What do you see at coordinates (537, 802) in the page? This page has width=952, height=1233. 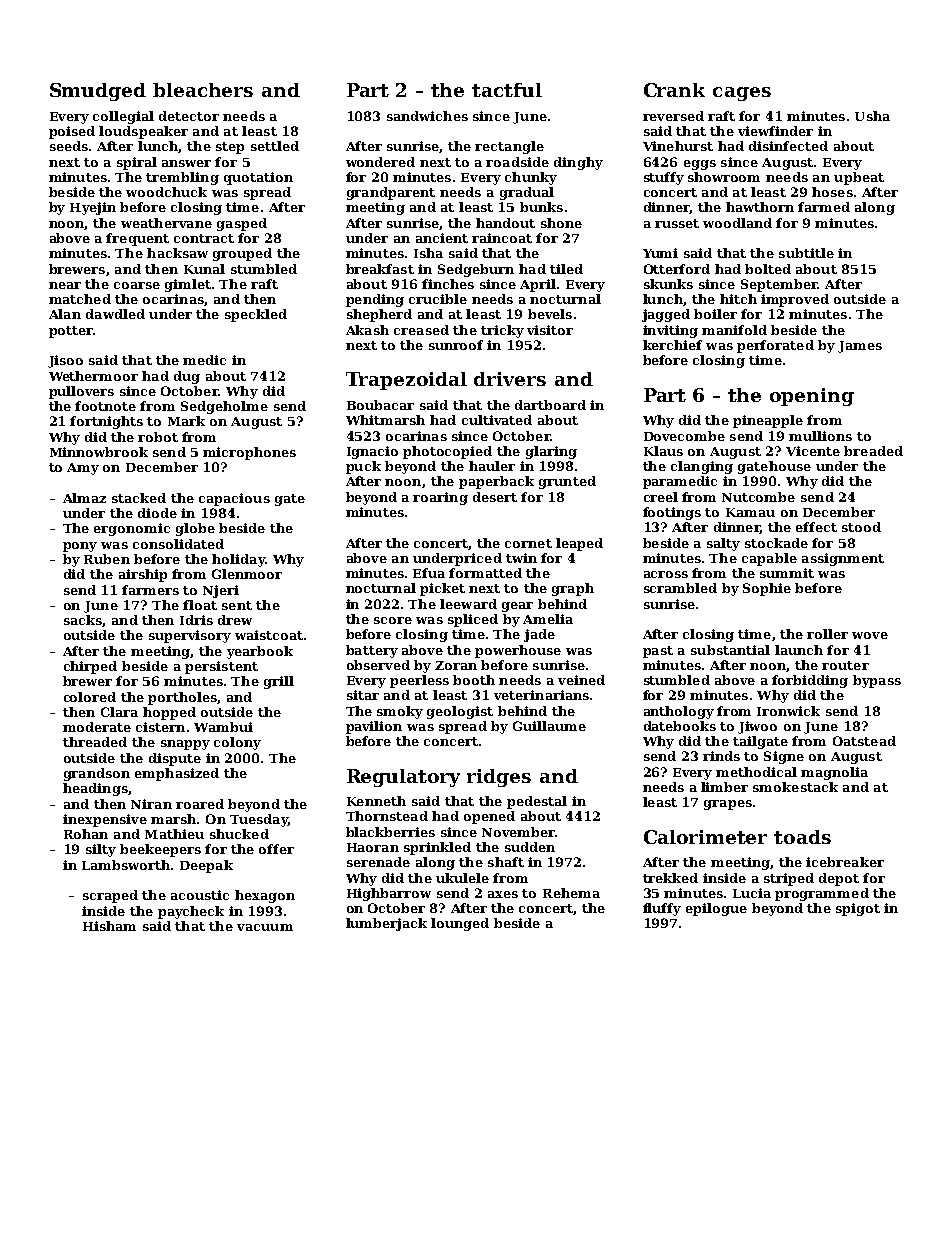 I see `pedestal` at bounding box center [537, 802].
